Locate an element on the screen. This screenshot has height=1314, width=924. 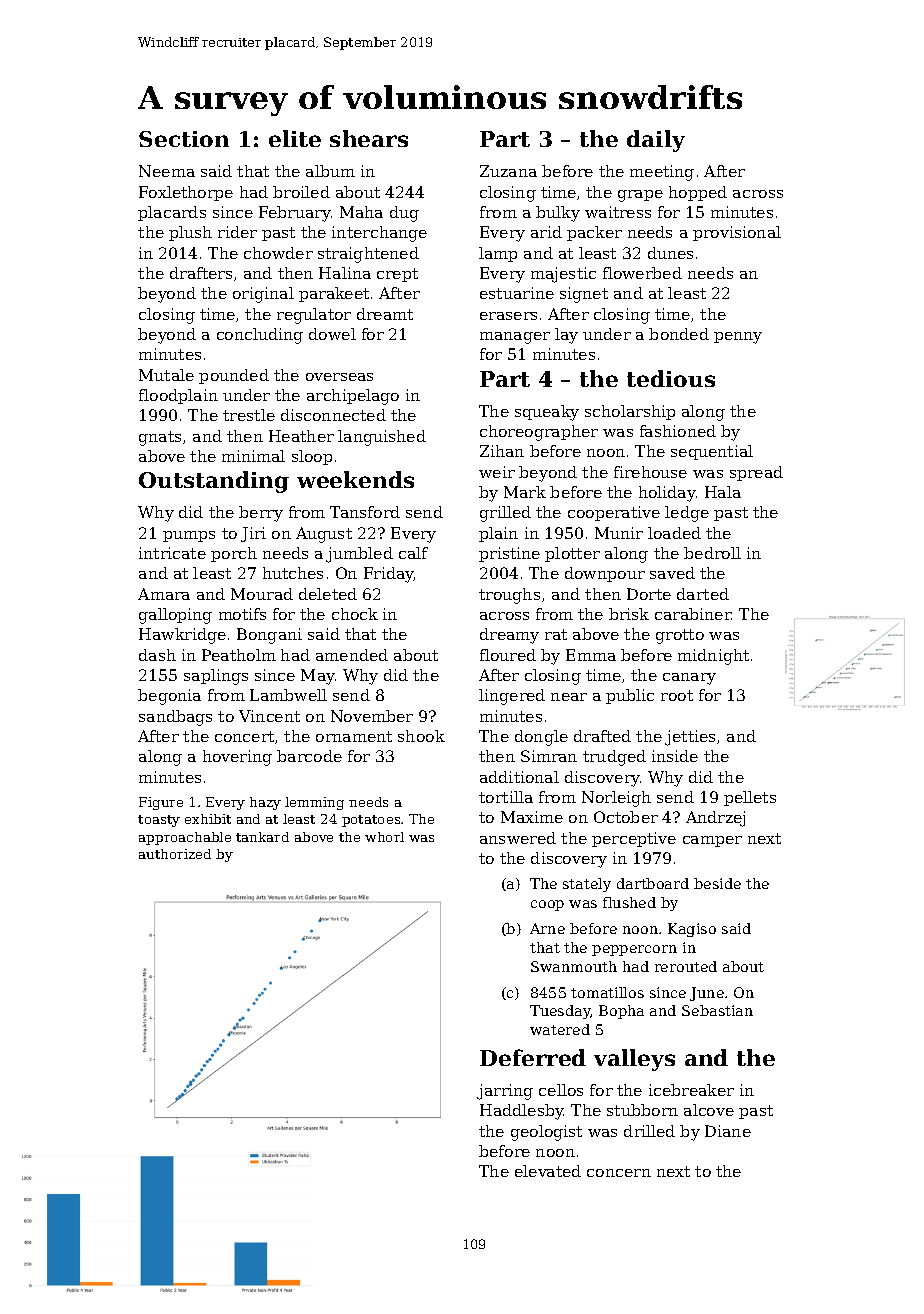
whorl is located at coordinates (384, 837).
